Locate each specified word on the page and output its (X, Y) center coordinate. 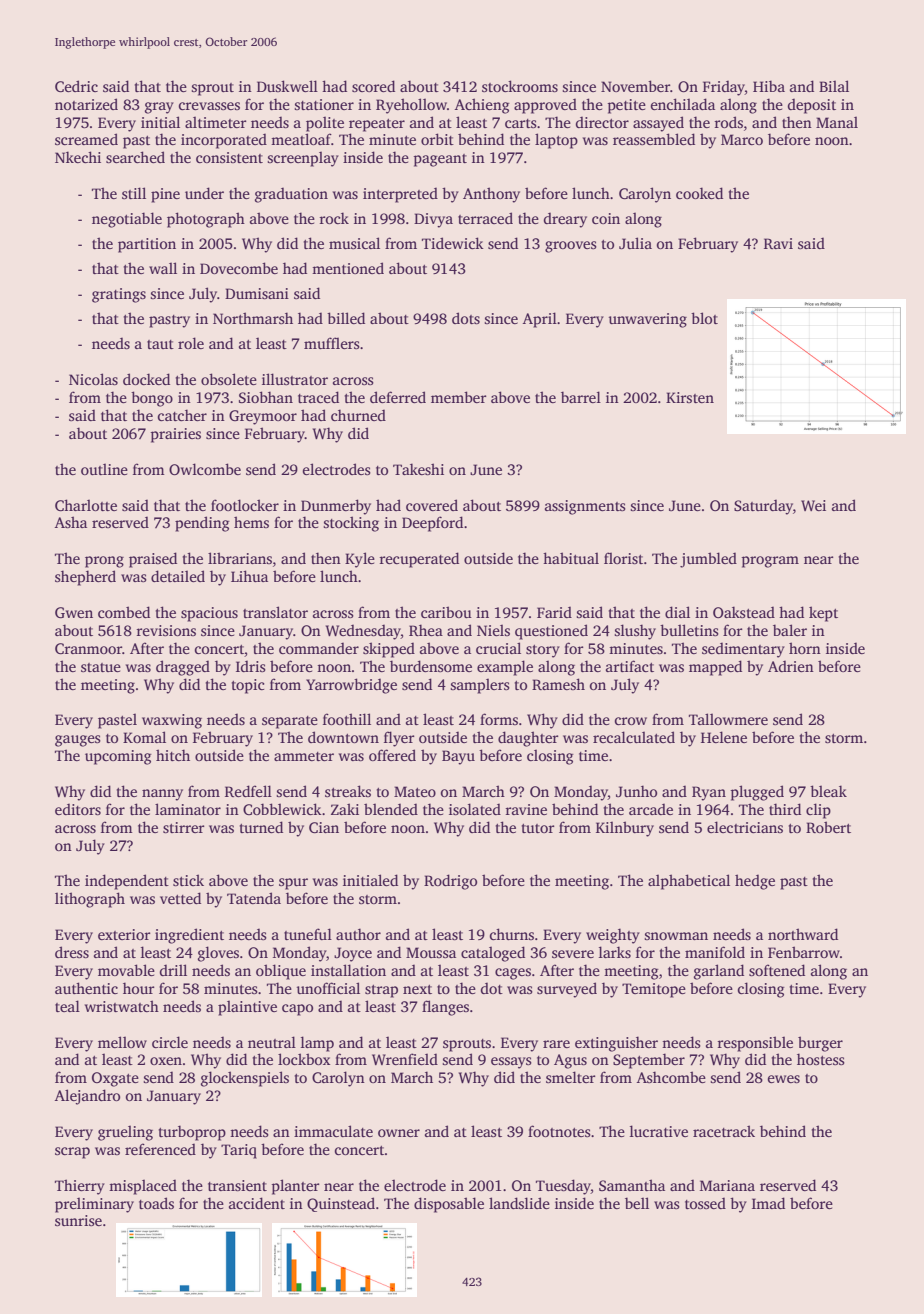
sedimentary (743, 650)
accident (257, 1203)
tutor (538, 828)
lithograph (90, 900)
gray (159, 108)
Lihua (249, 576)
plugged (757, 793)
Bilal (834, 86)
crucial (498, 648)
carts (521, 123)
